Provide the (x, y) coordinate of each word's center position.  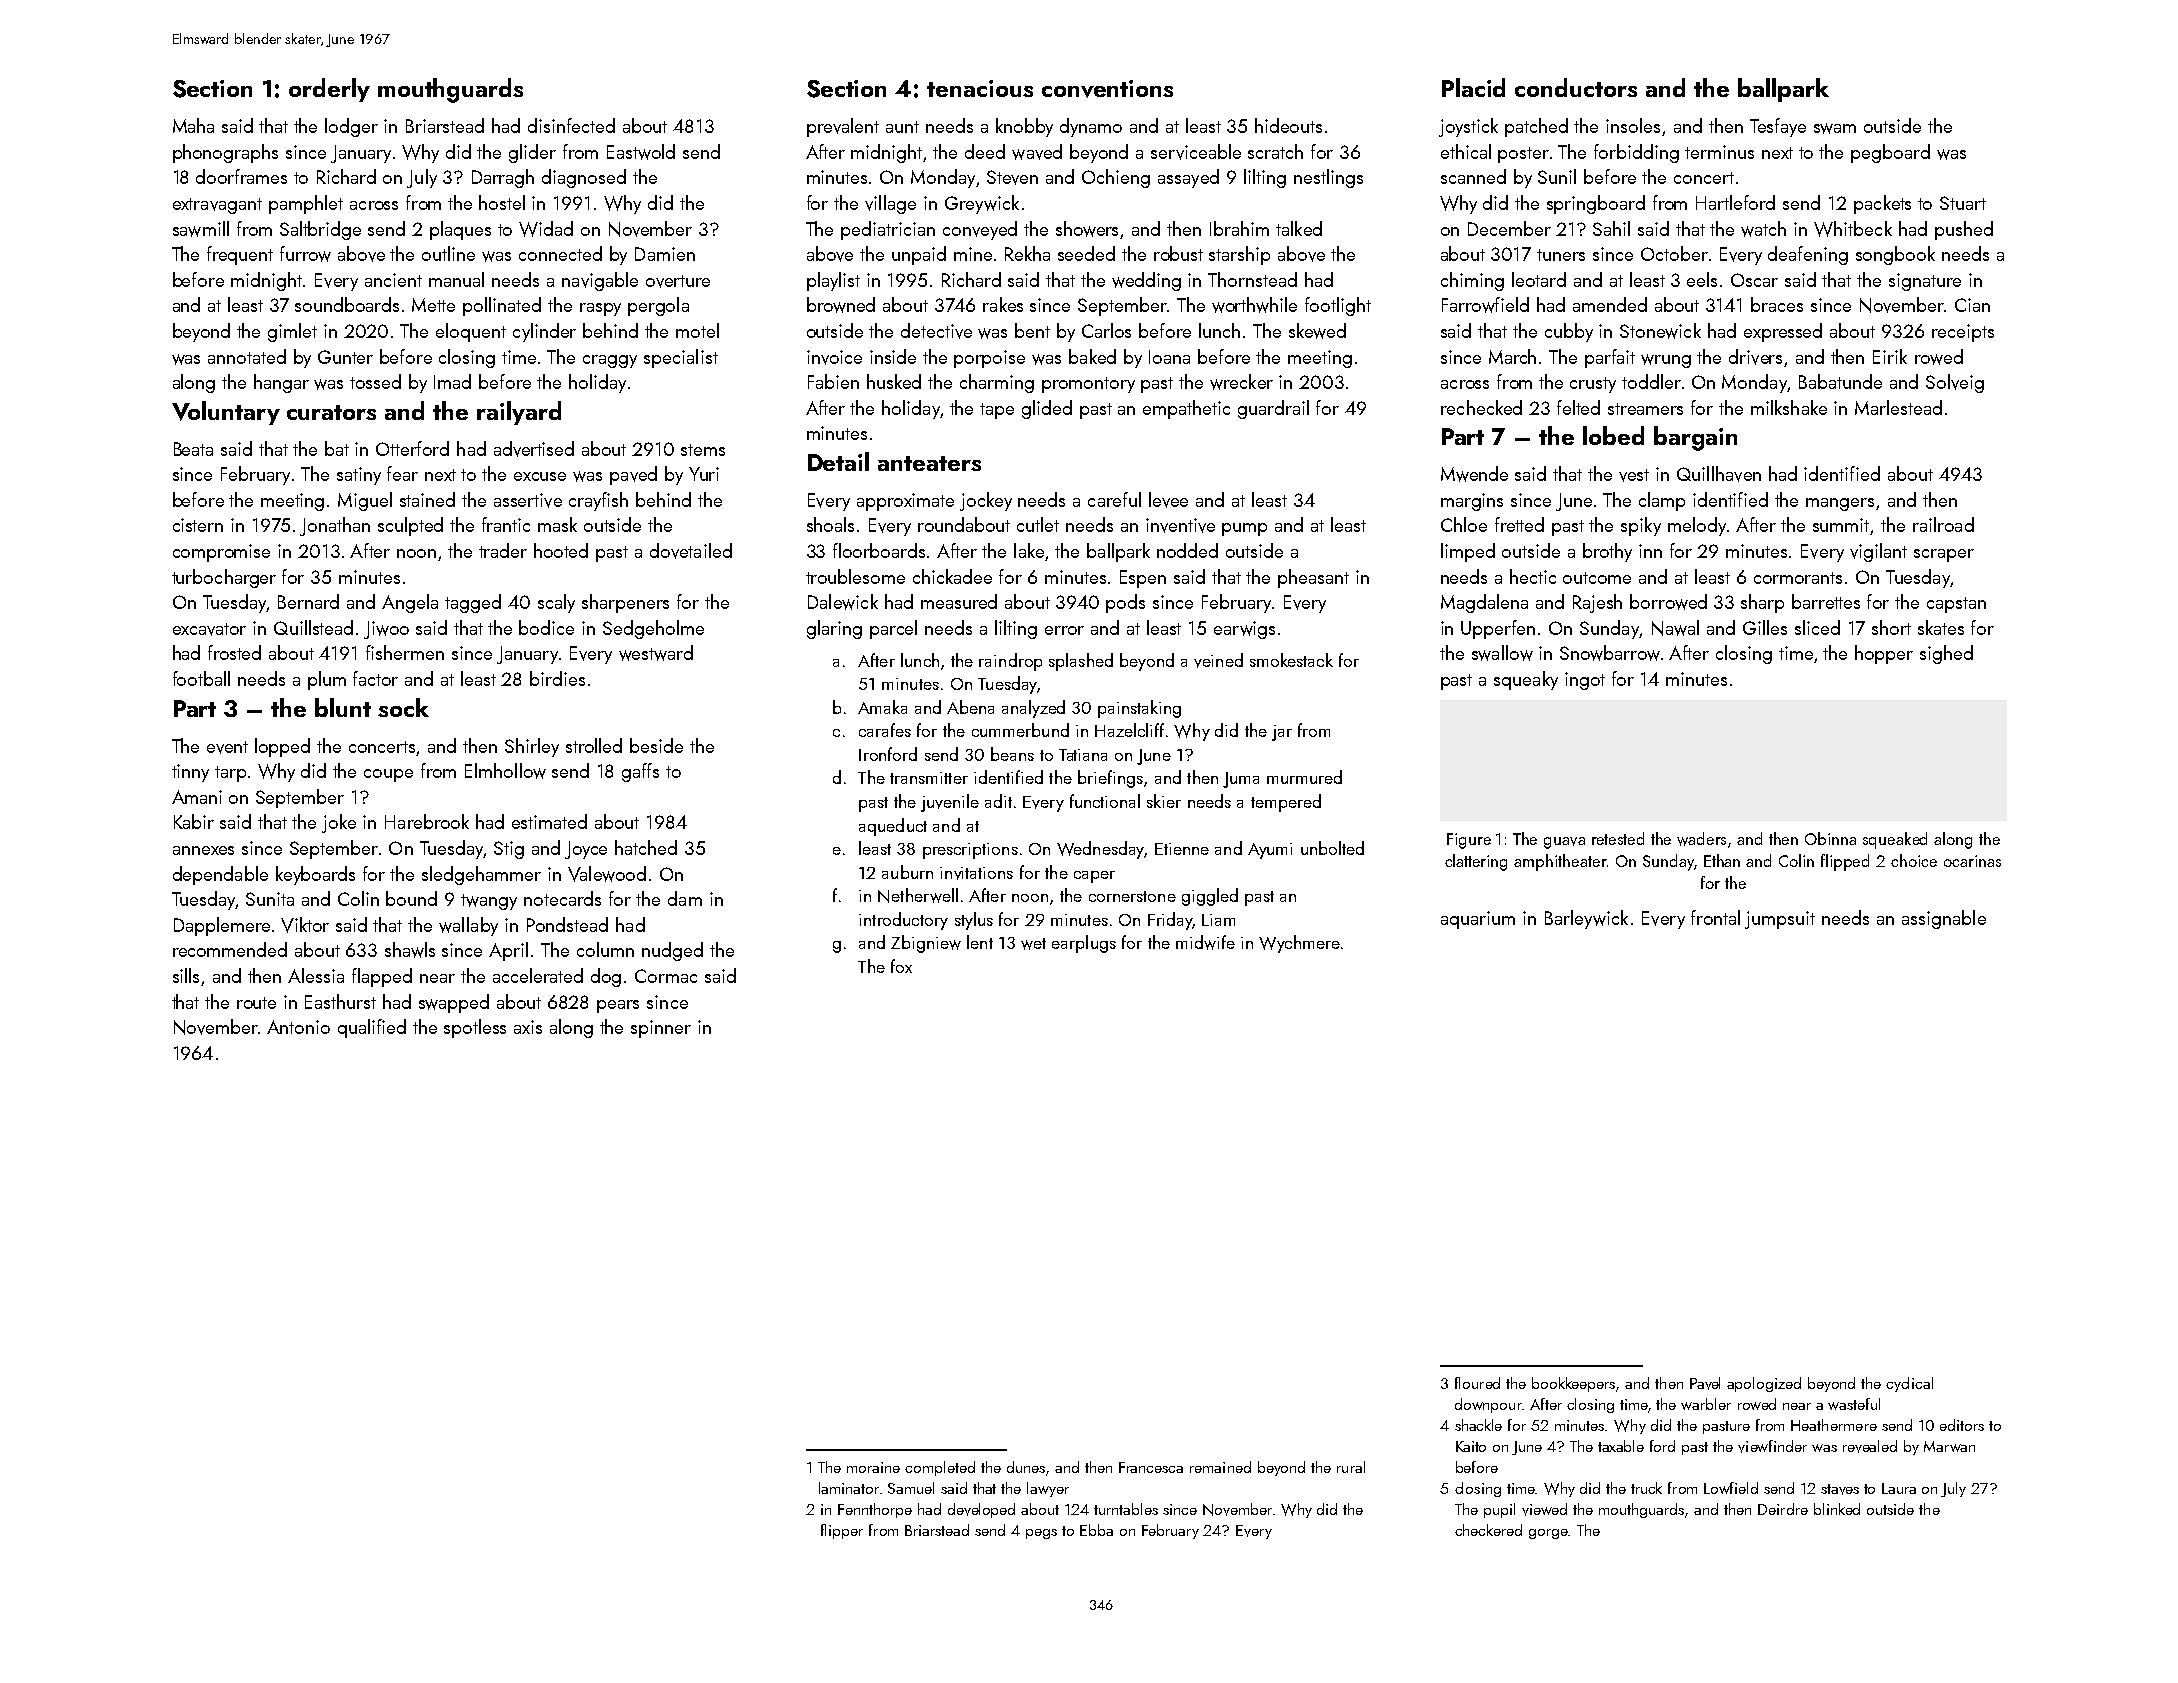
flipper (842, 1531)
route (256, 1003)
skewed (1317, 331)
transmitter (929, 778)
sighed (1946, 654)
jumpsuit (1780, 920)
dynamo (1091, 127)
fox (901, 966)
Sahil (1611, 228)
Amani (197, 797)
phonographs (225, 153)
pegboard (1890, 153)
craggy (610, 361)
